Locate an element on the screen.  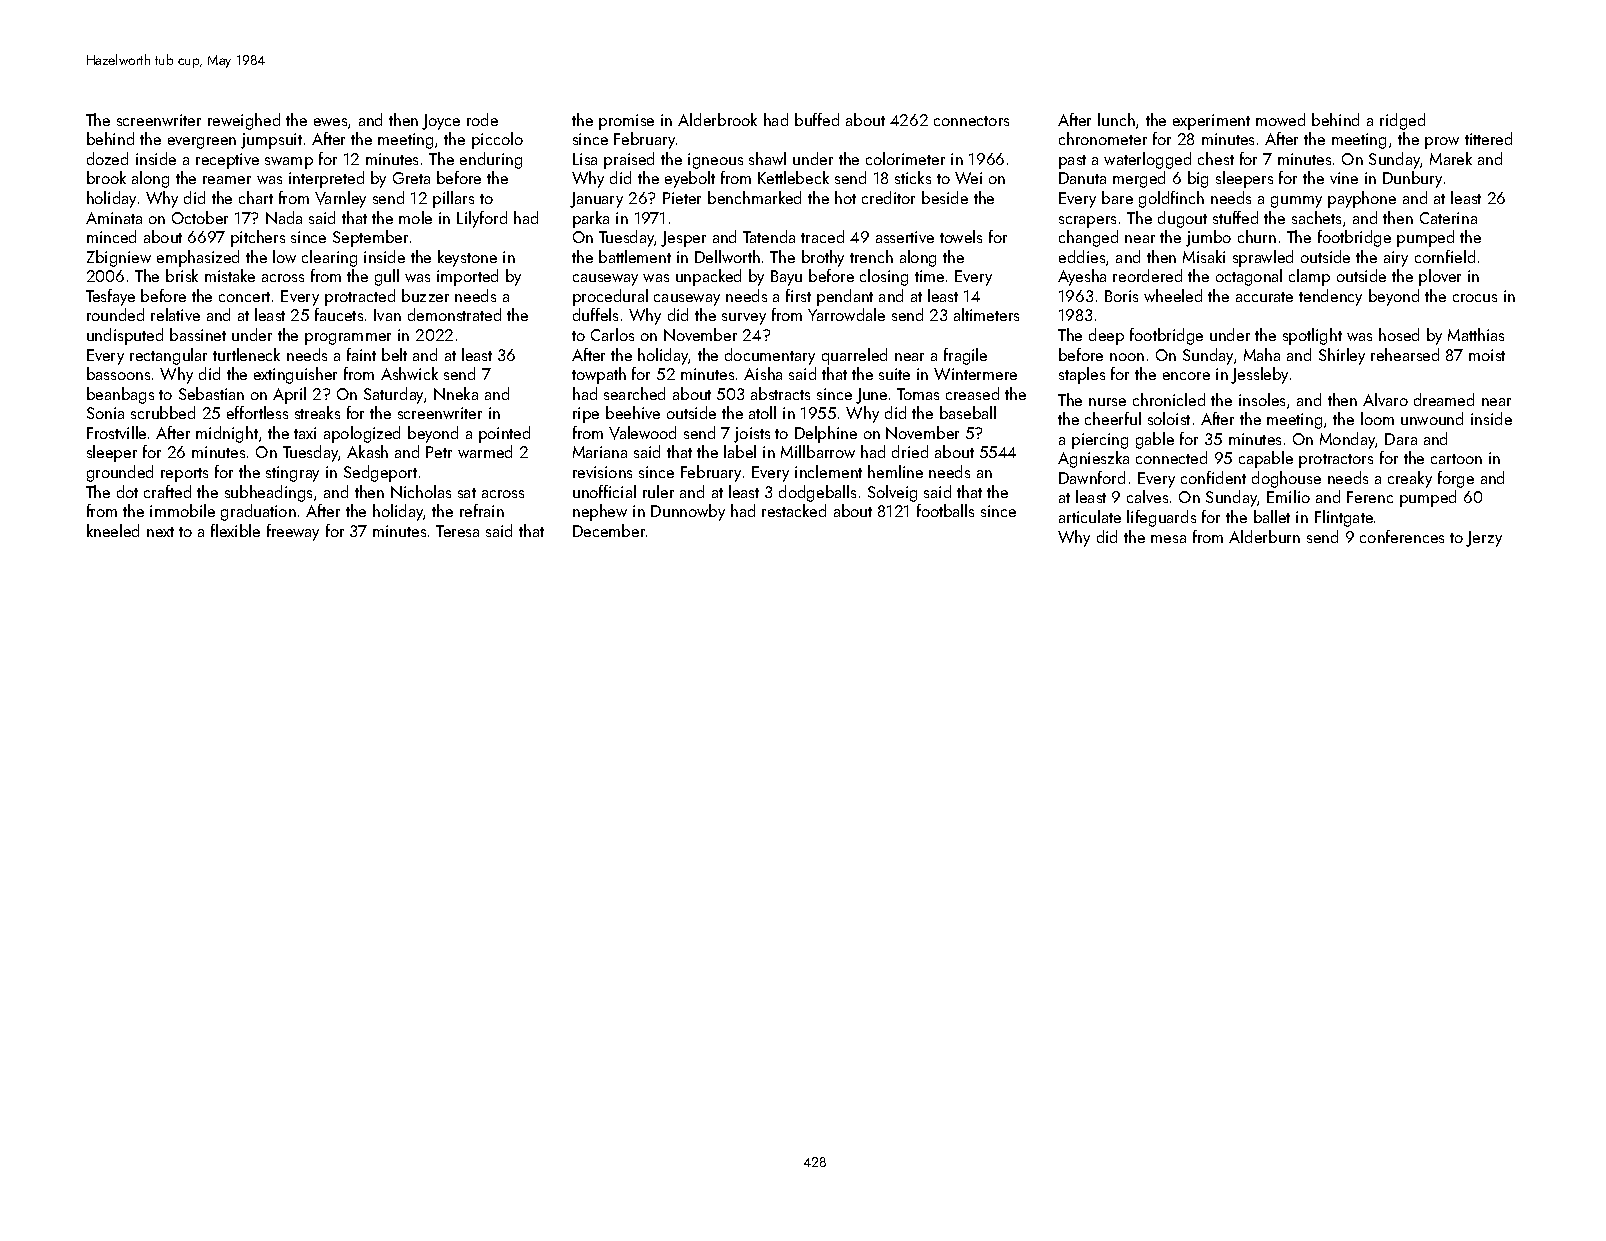
suite is located at coordinates (894, 374).
